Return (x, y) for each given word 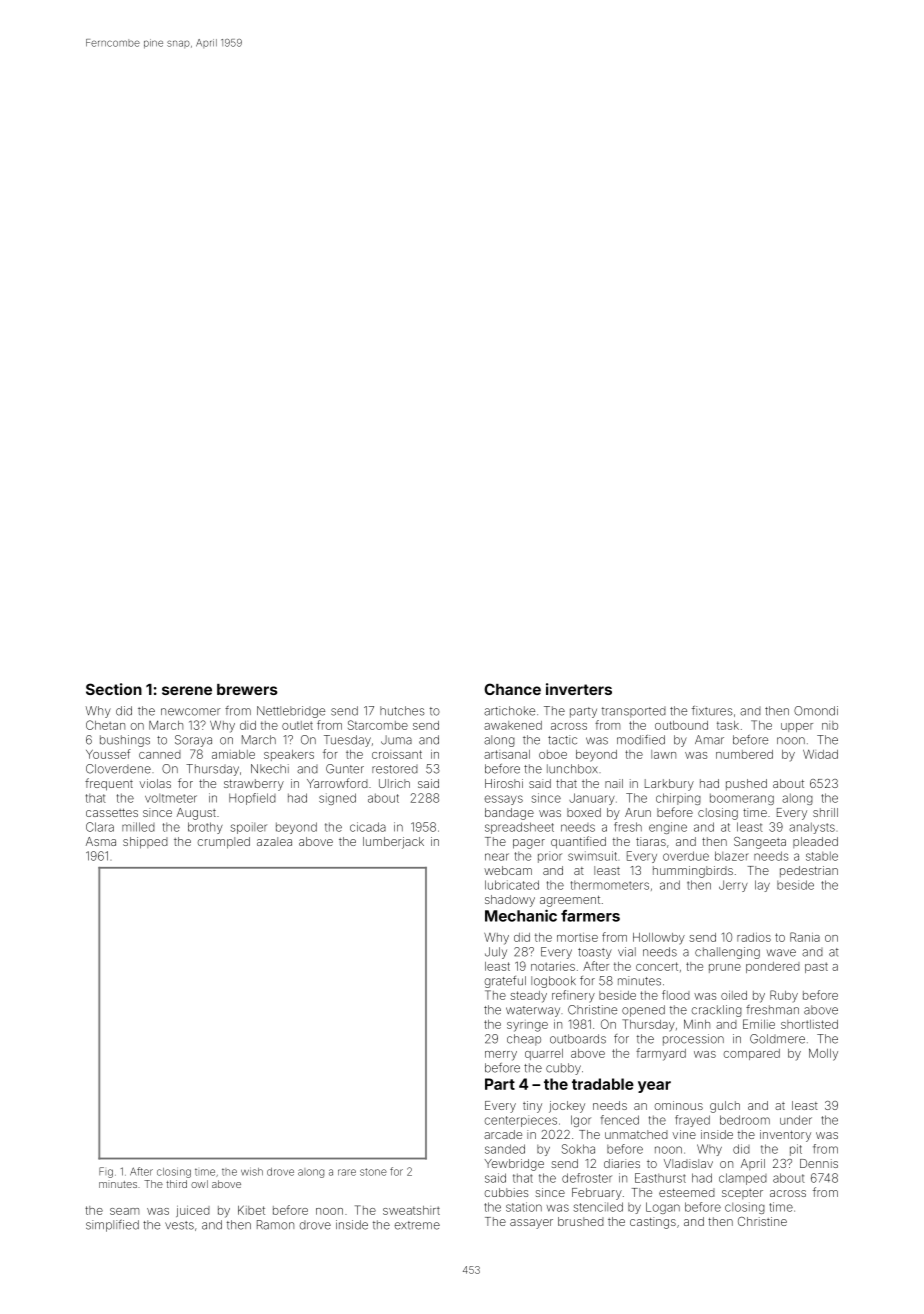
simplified (112, 1226)
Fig (106, 1172)
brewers (247, 689)
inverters (579, 689)
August (196, 814)
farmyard (661, 1054)
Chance (512, 689)
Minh (697, 1024)
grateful (505, 982)
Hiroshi (504, 783)
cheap (524, 1040)
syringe (527, 1026)
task (728, 725)
